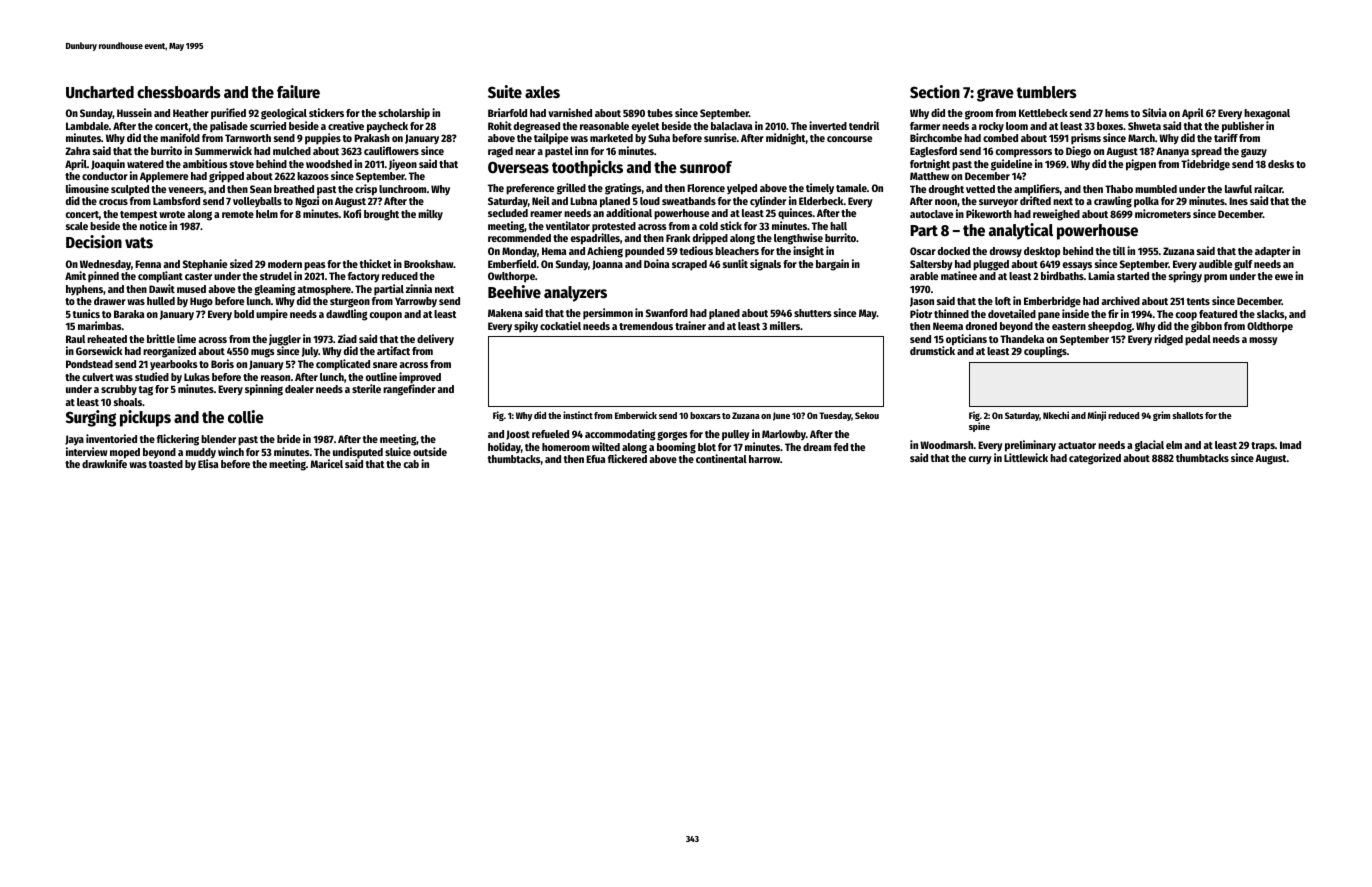  Describe the element at coordinates (1206, 327) in the image. I see `gibbon` at that location.
